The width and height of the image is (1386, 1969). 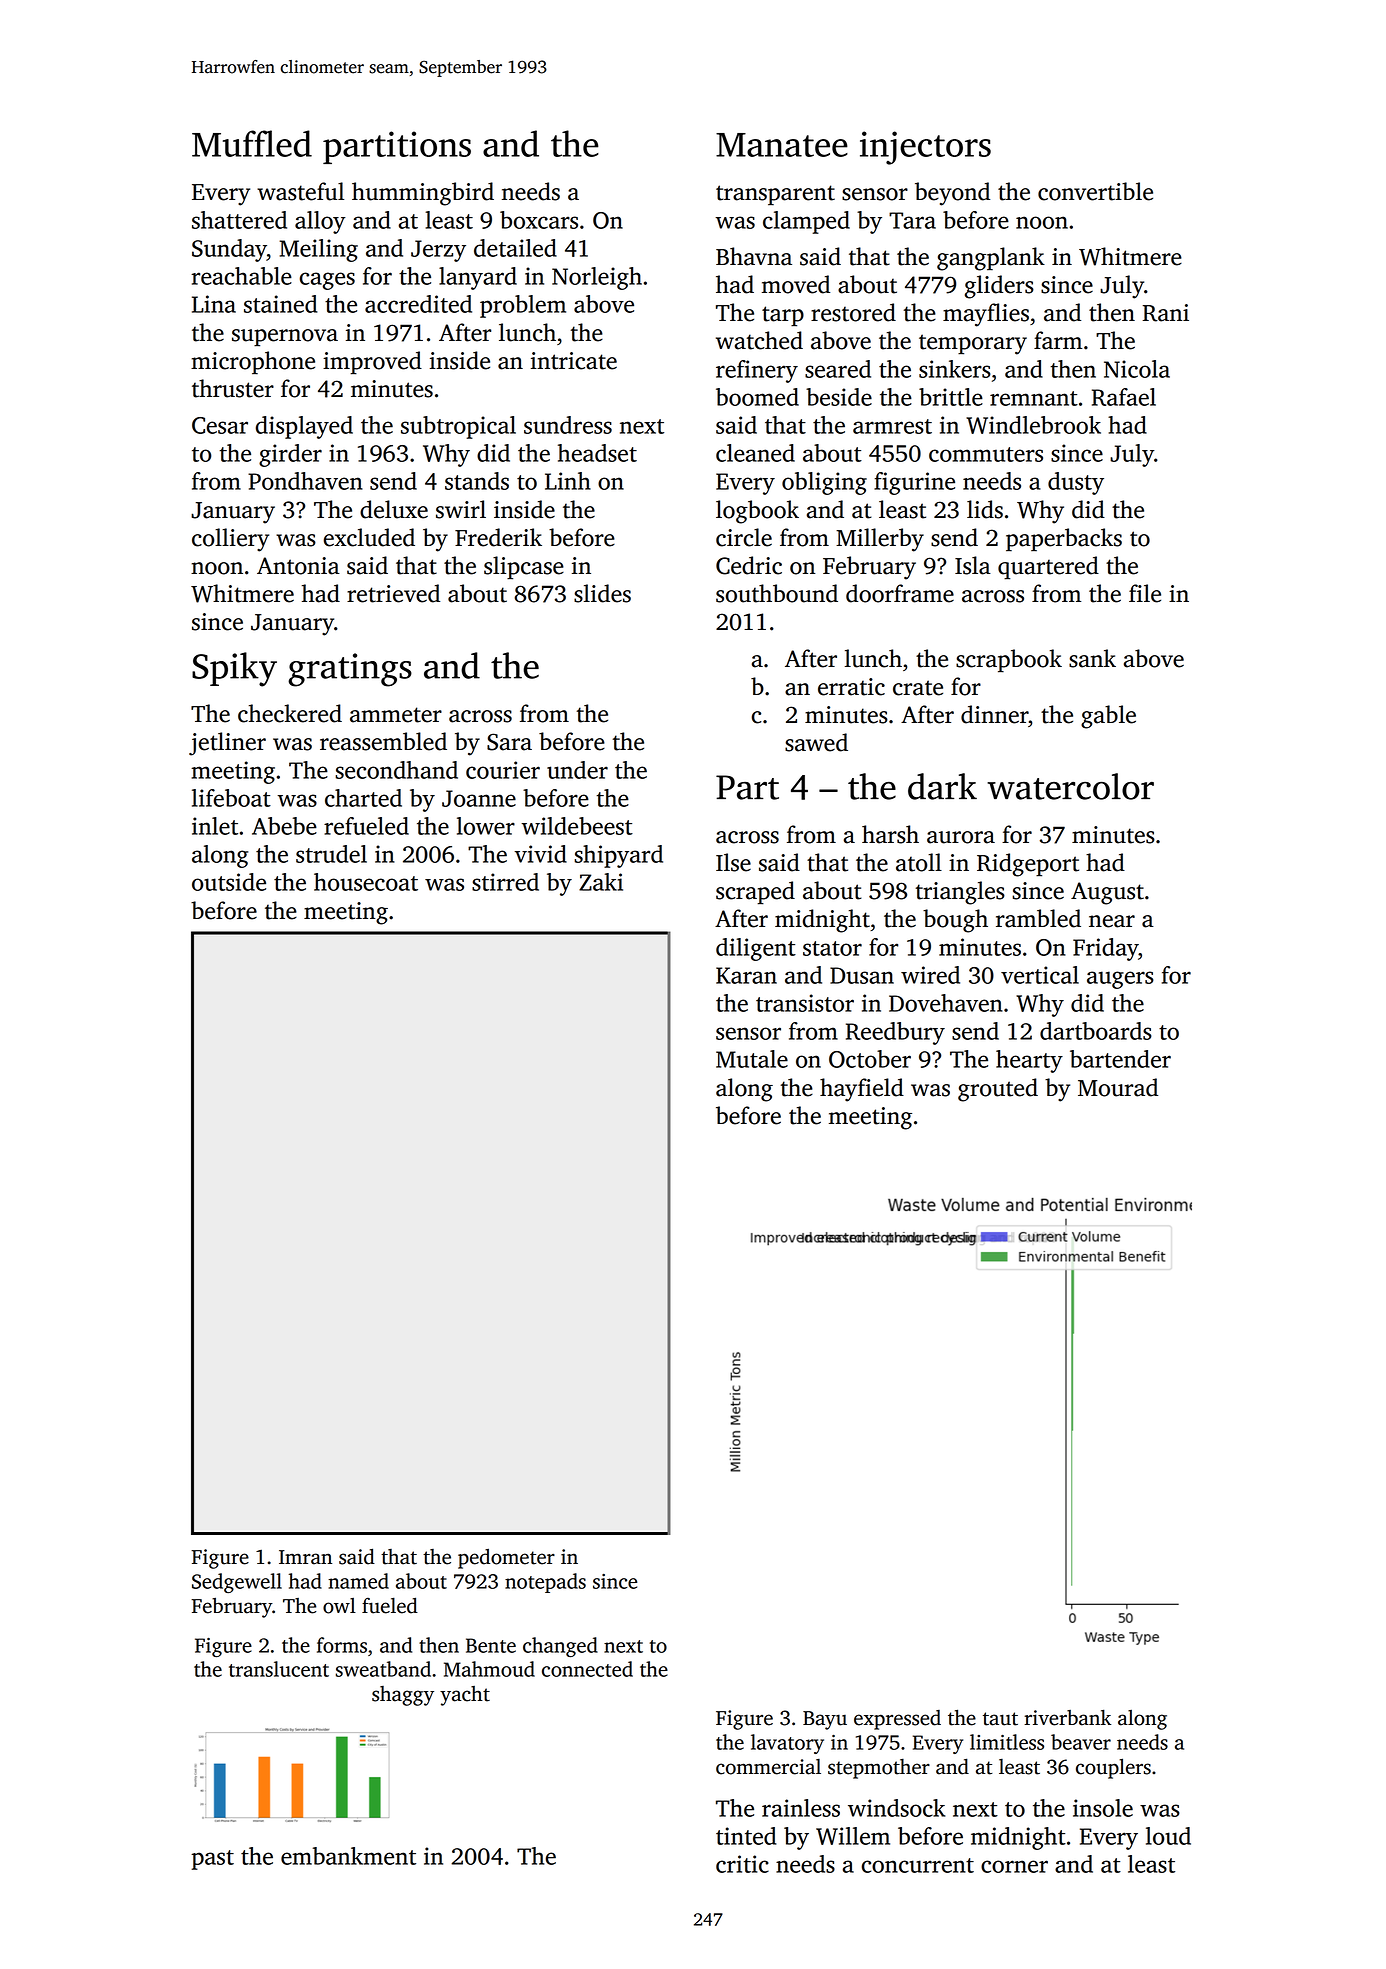 What do you see at coordinates (229, 882) in the image?
I see `outside` at bounding box center [229, 882].
